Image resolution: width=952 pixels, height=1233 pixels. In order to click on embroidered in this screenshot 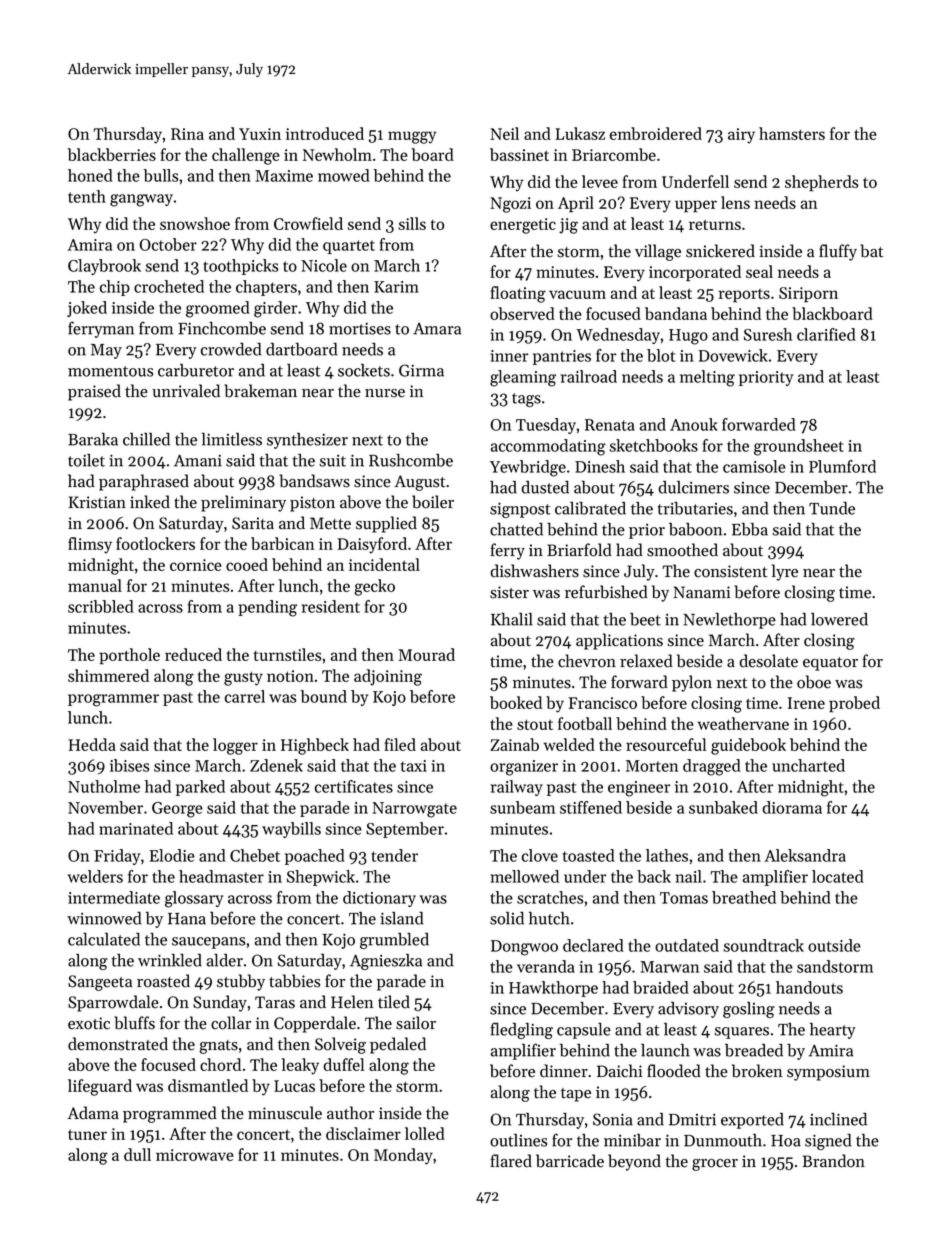, I will do `click(656, 133)`.
